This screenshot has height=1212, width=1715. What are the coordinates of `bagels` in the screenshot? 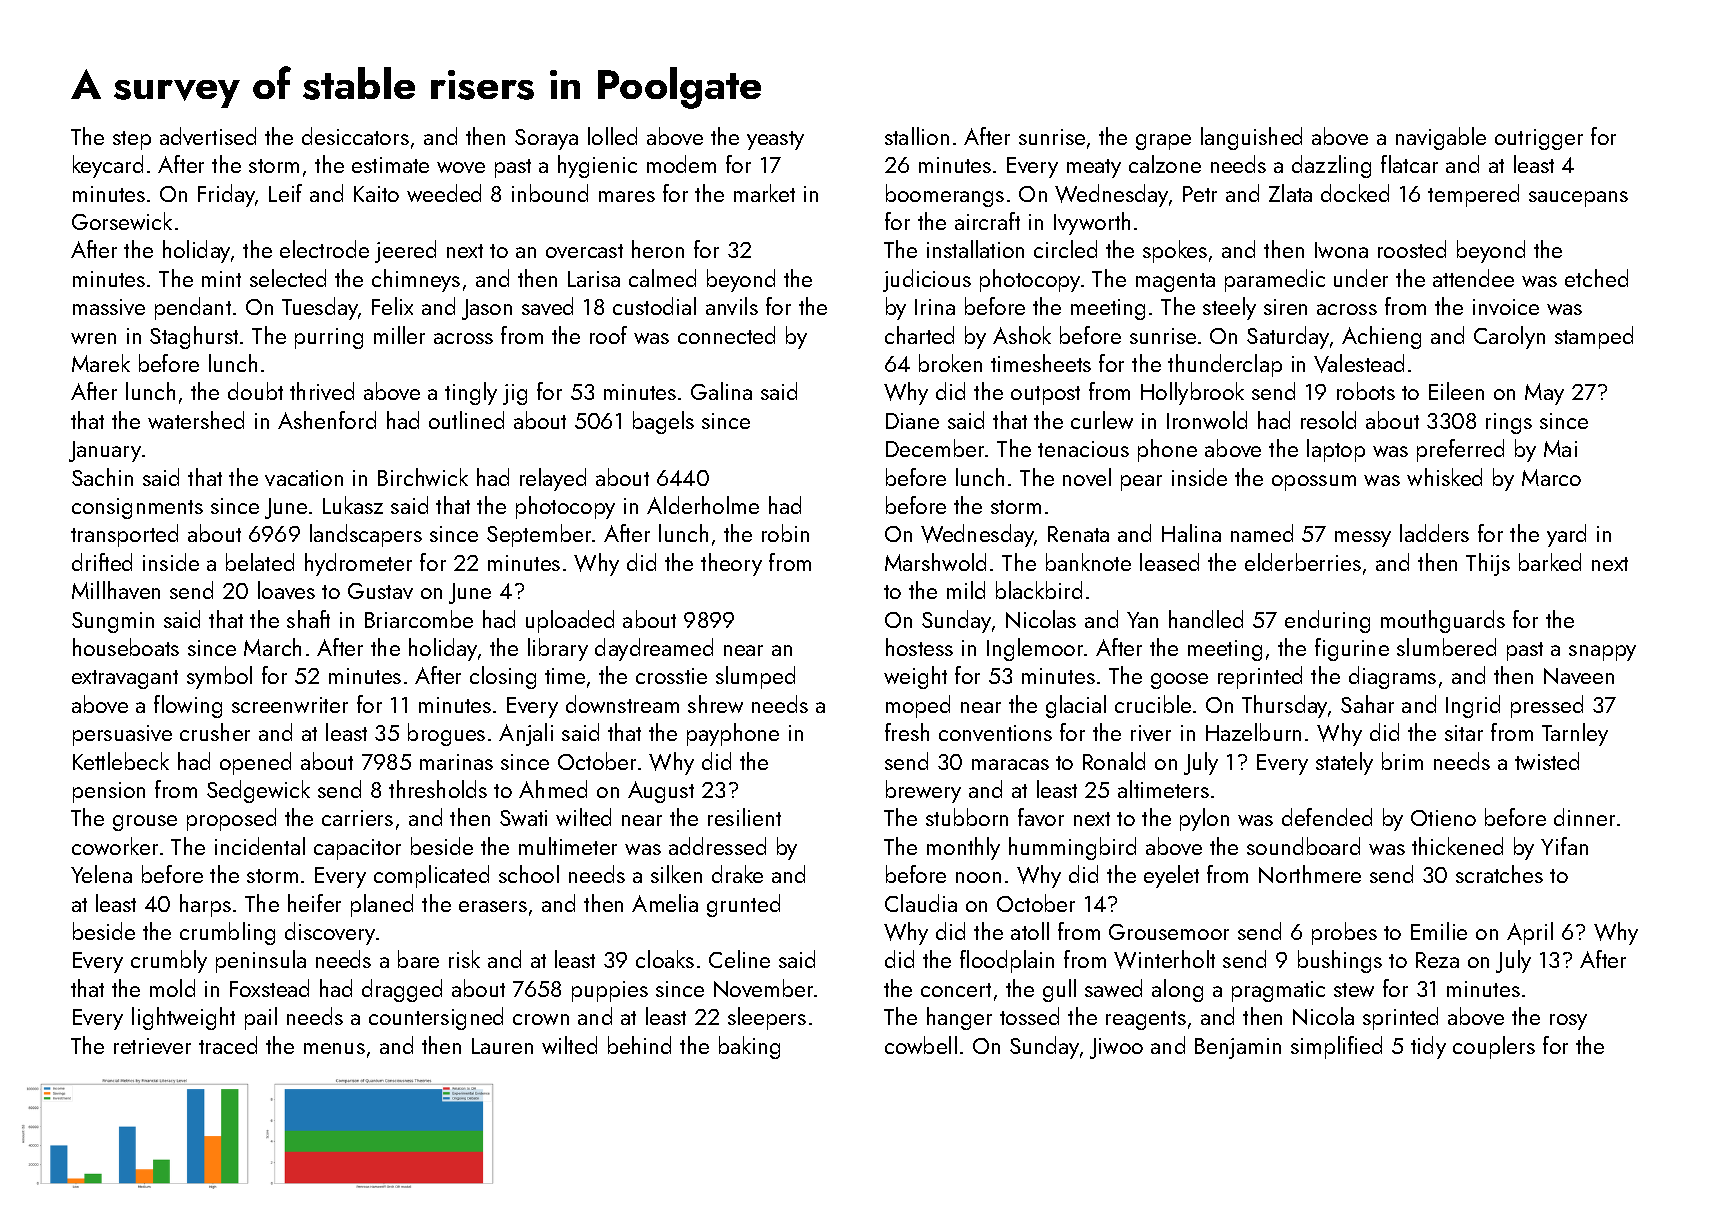 It's located at (663, 422).
